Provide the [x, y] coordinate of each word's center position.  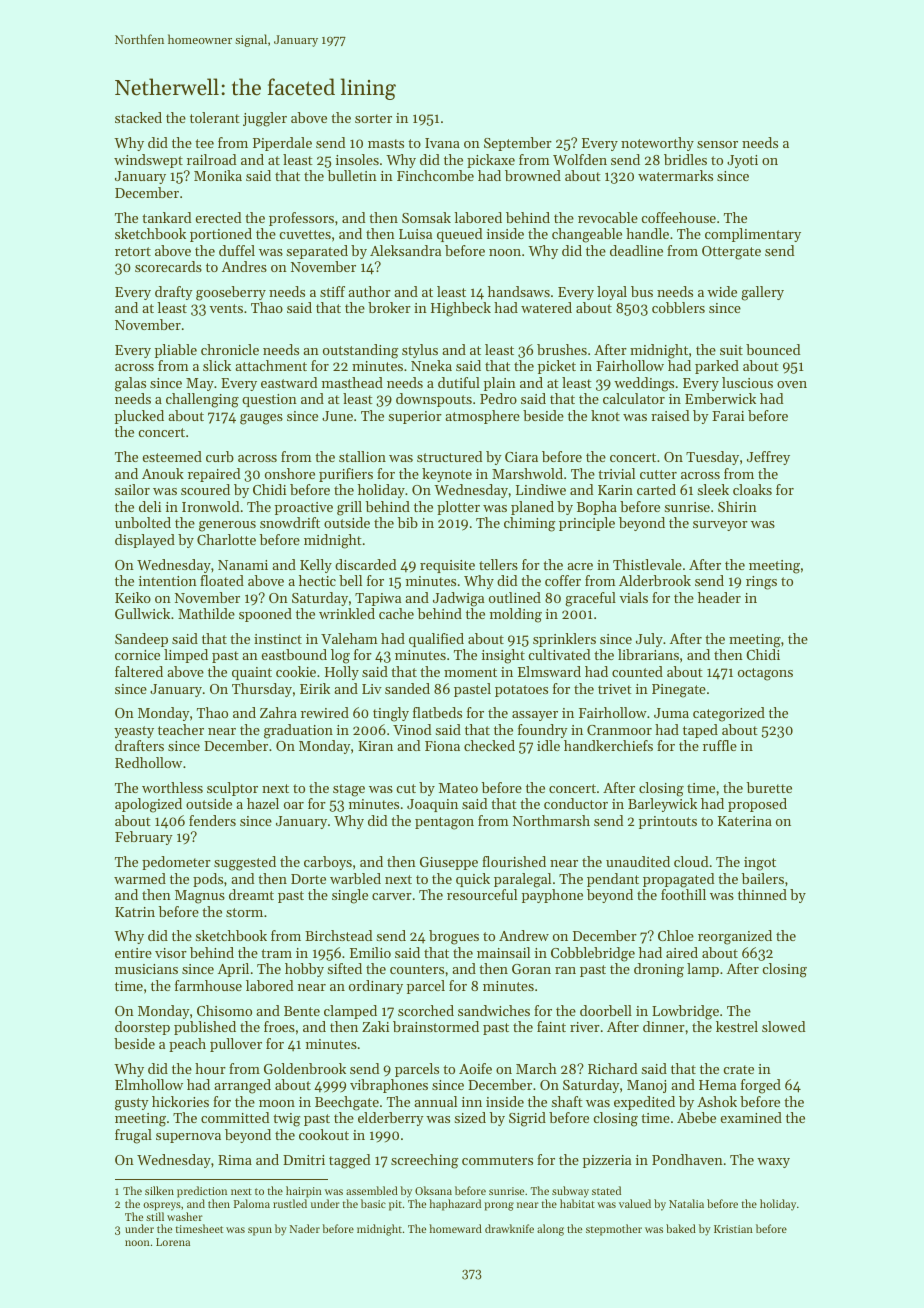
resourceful [482, 894]
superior [415, 417]
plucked [139, 417]
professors [301, 219]
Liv [372, 689]
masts [386, 143]
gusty [132, 1104]
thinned [762, 894]
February [144, 838]
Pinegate [679, 691]
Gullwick [142, 613]
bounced [773, 349]
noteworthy [657, 144]
